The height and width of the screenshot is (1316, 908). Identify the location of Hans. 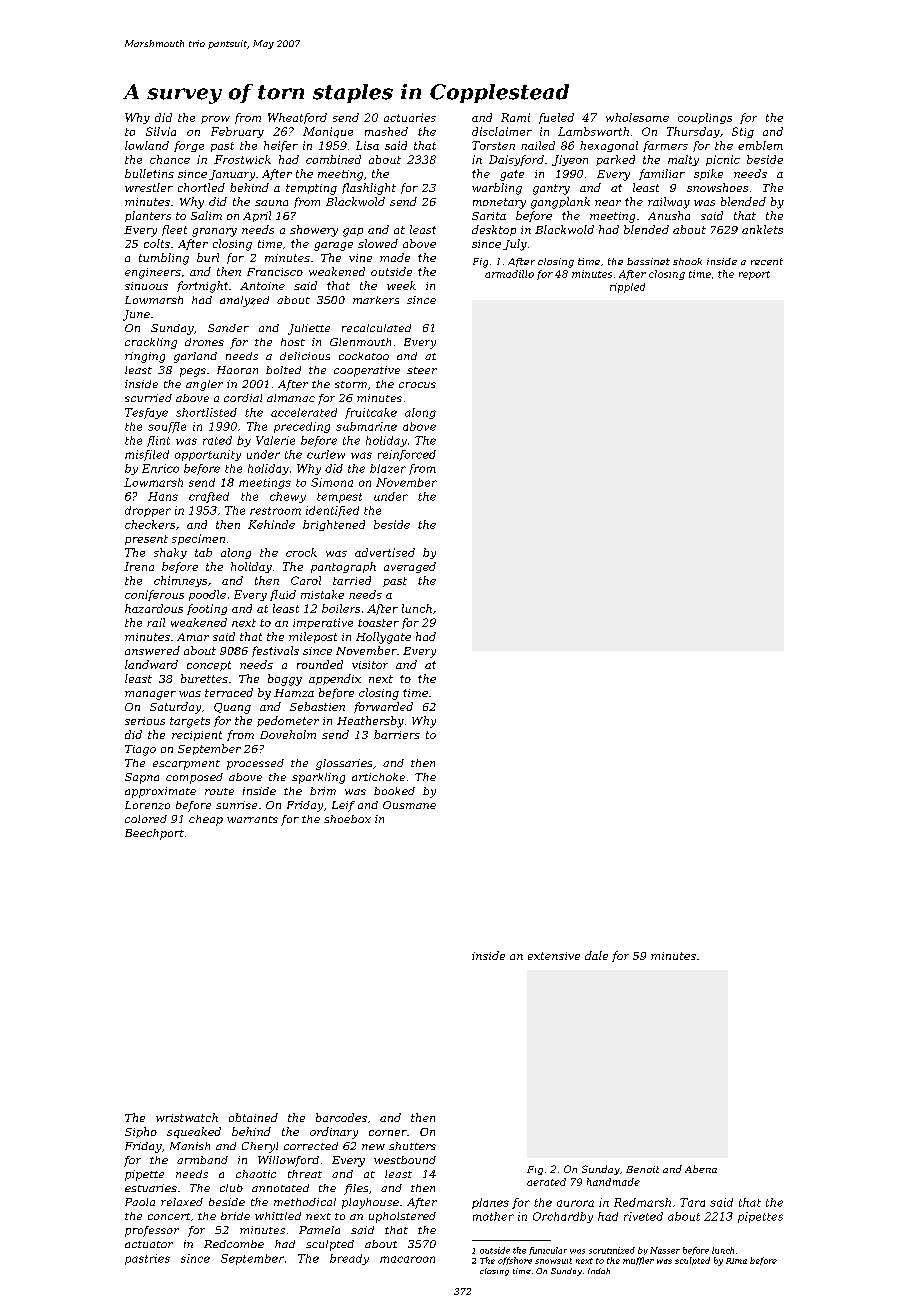
(163, 496).
